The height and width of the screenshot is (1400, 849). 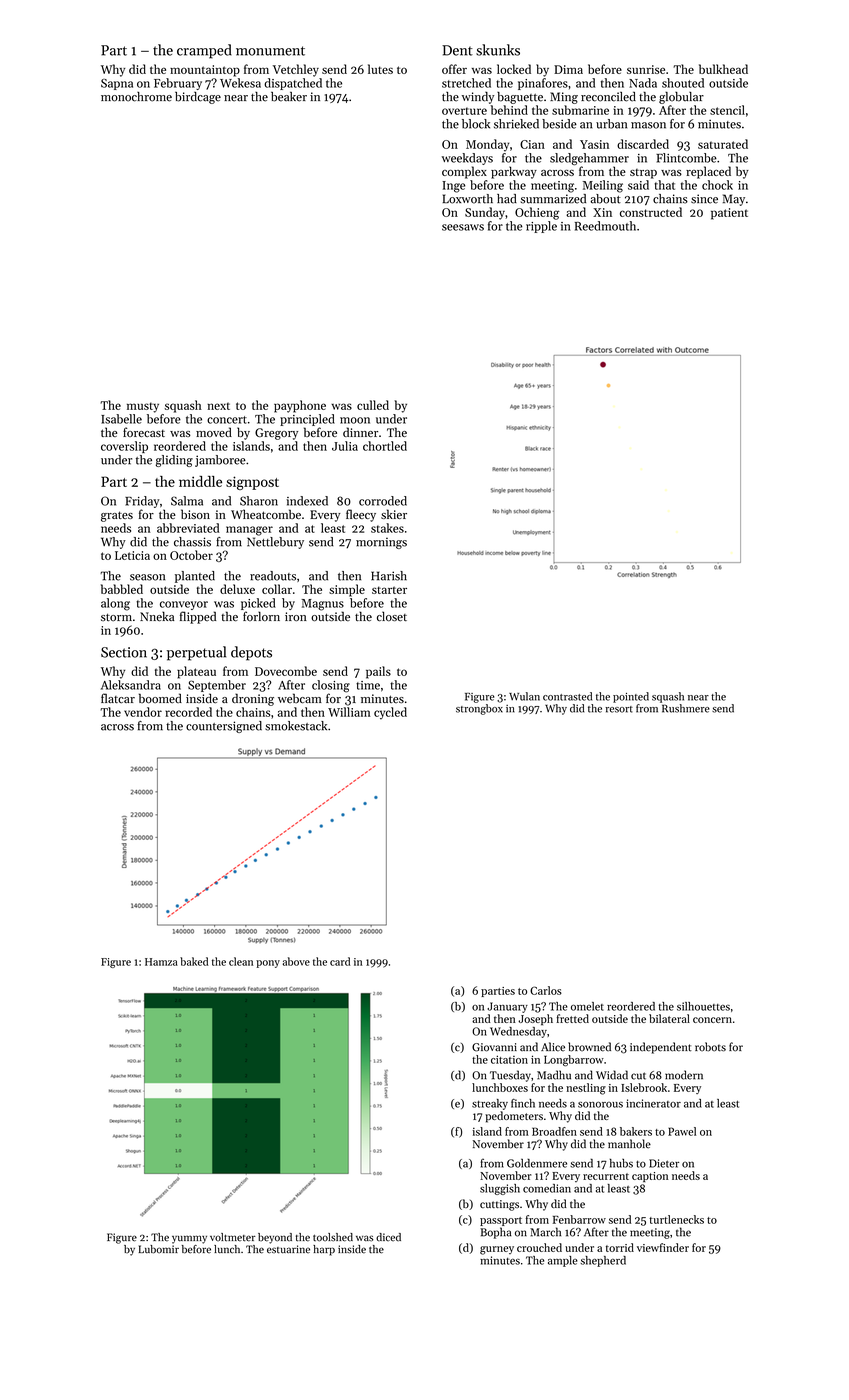 I want to click on Lubomir, so click(x=159, y=1249).
